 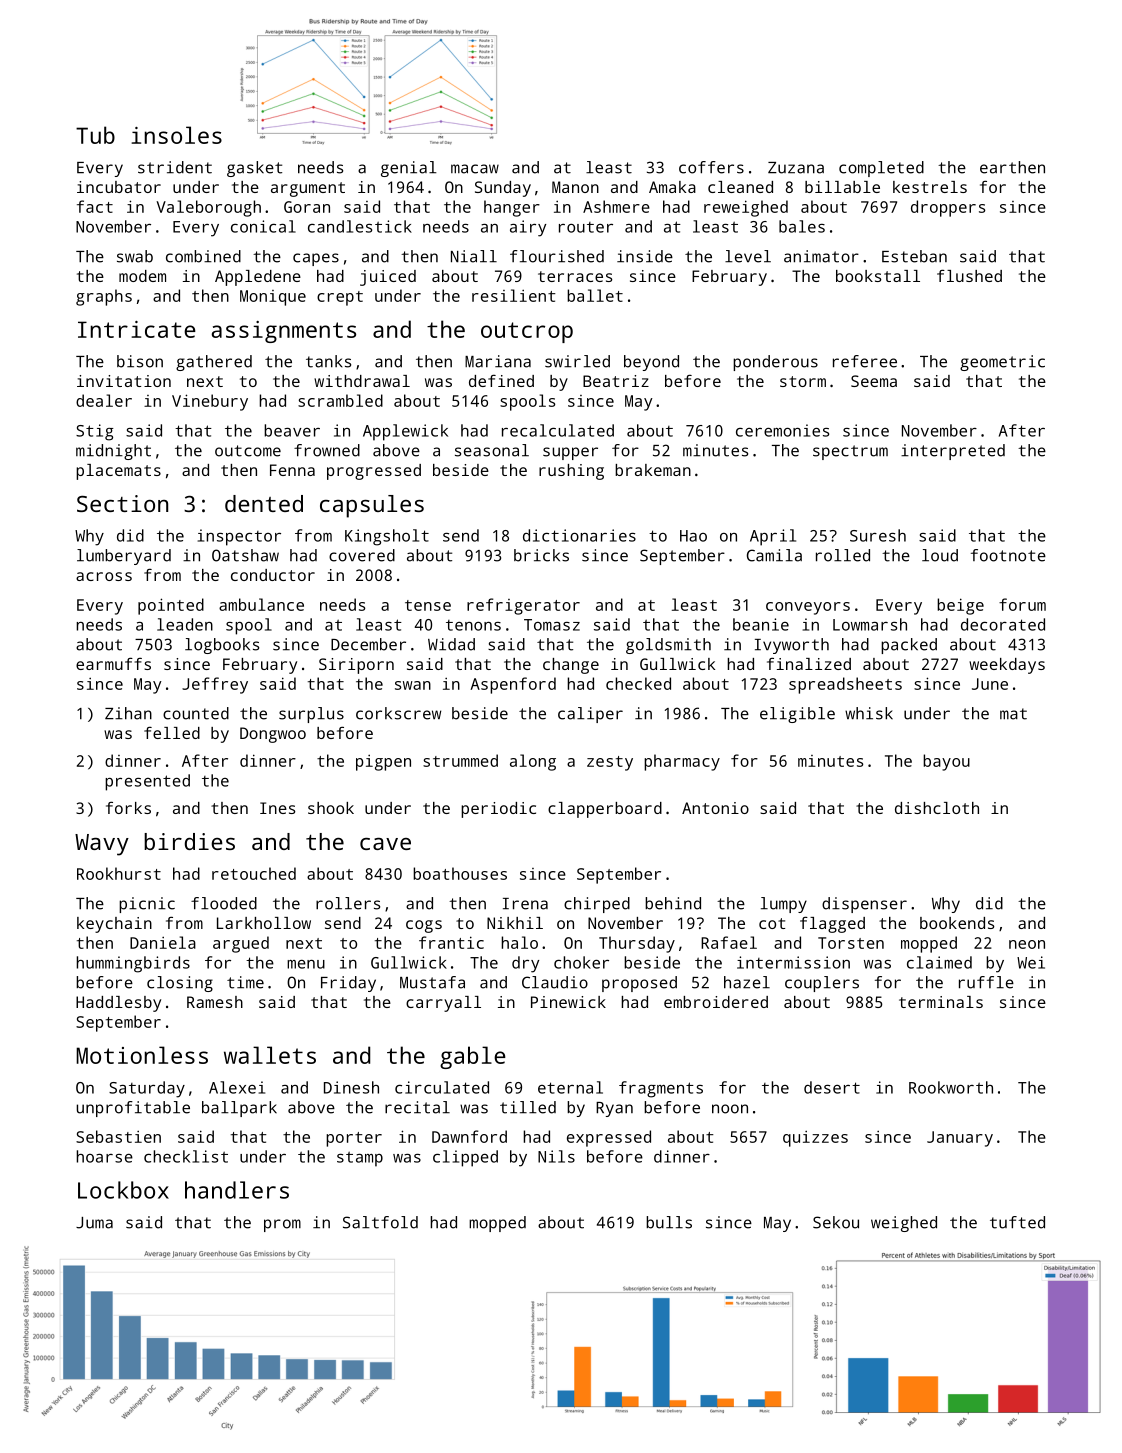 I want to click on coffers, so click(x=711, y=167).
